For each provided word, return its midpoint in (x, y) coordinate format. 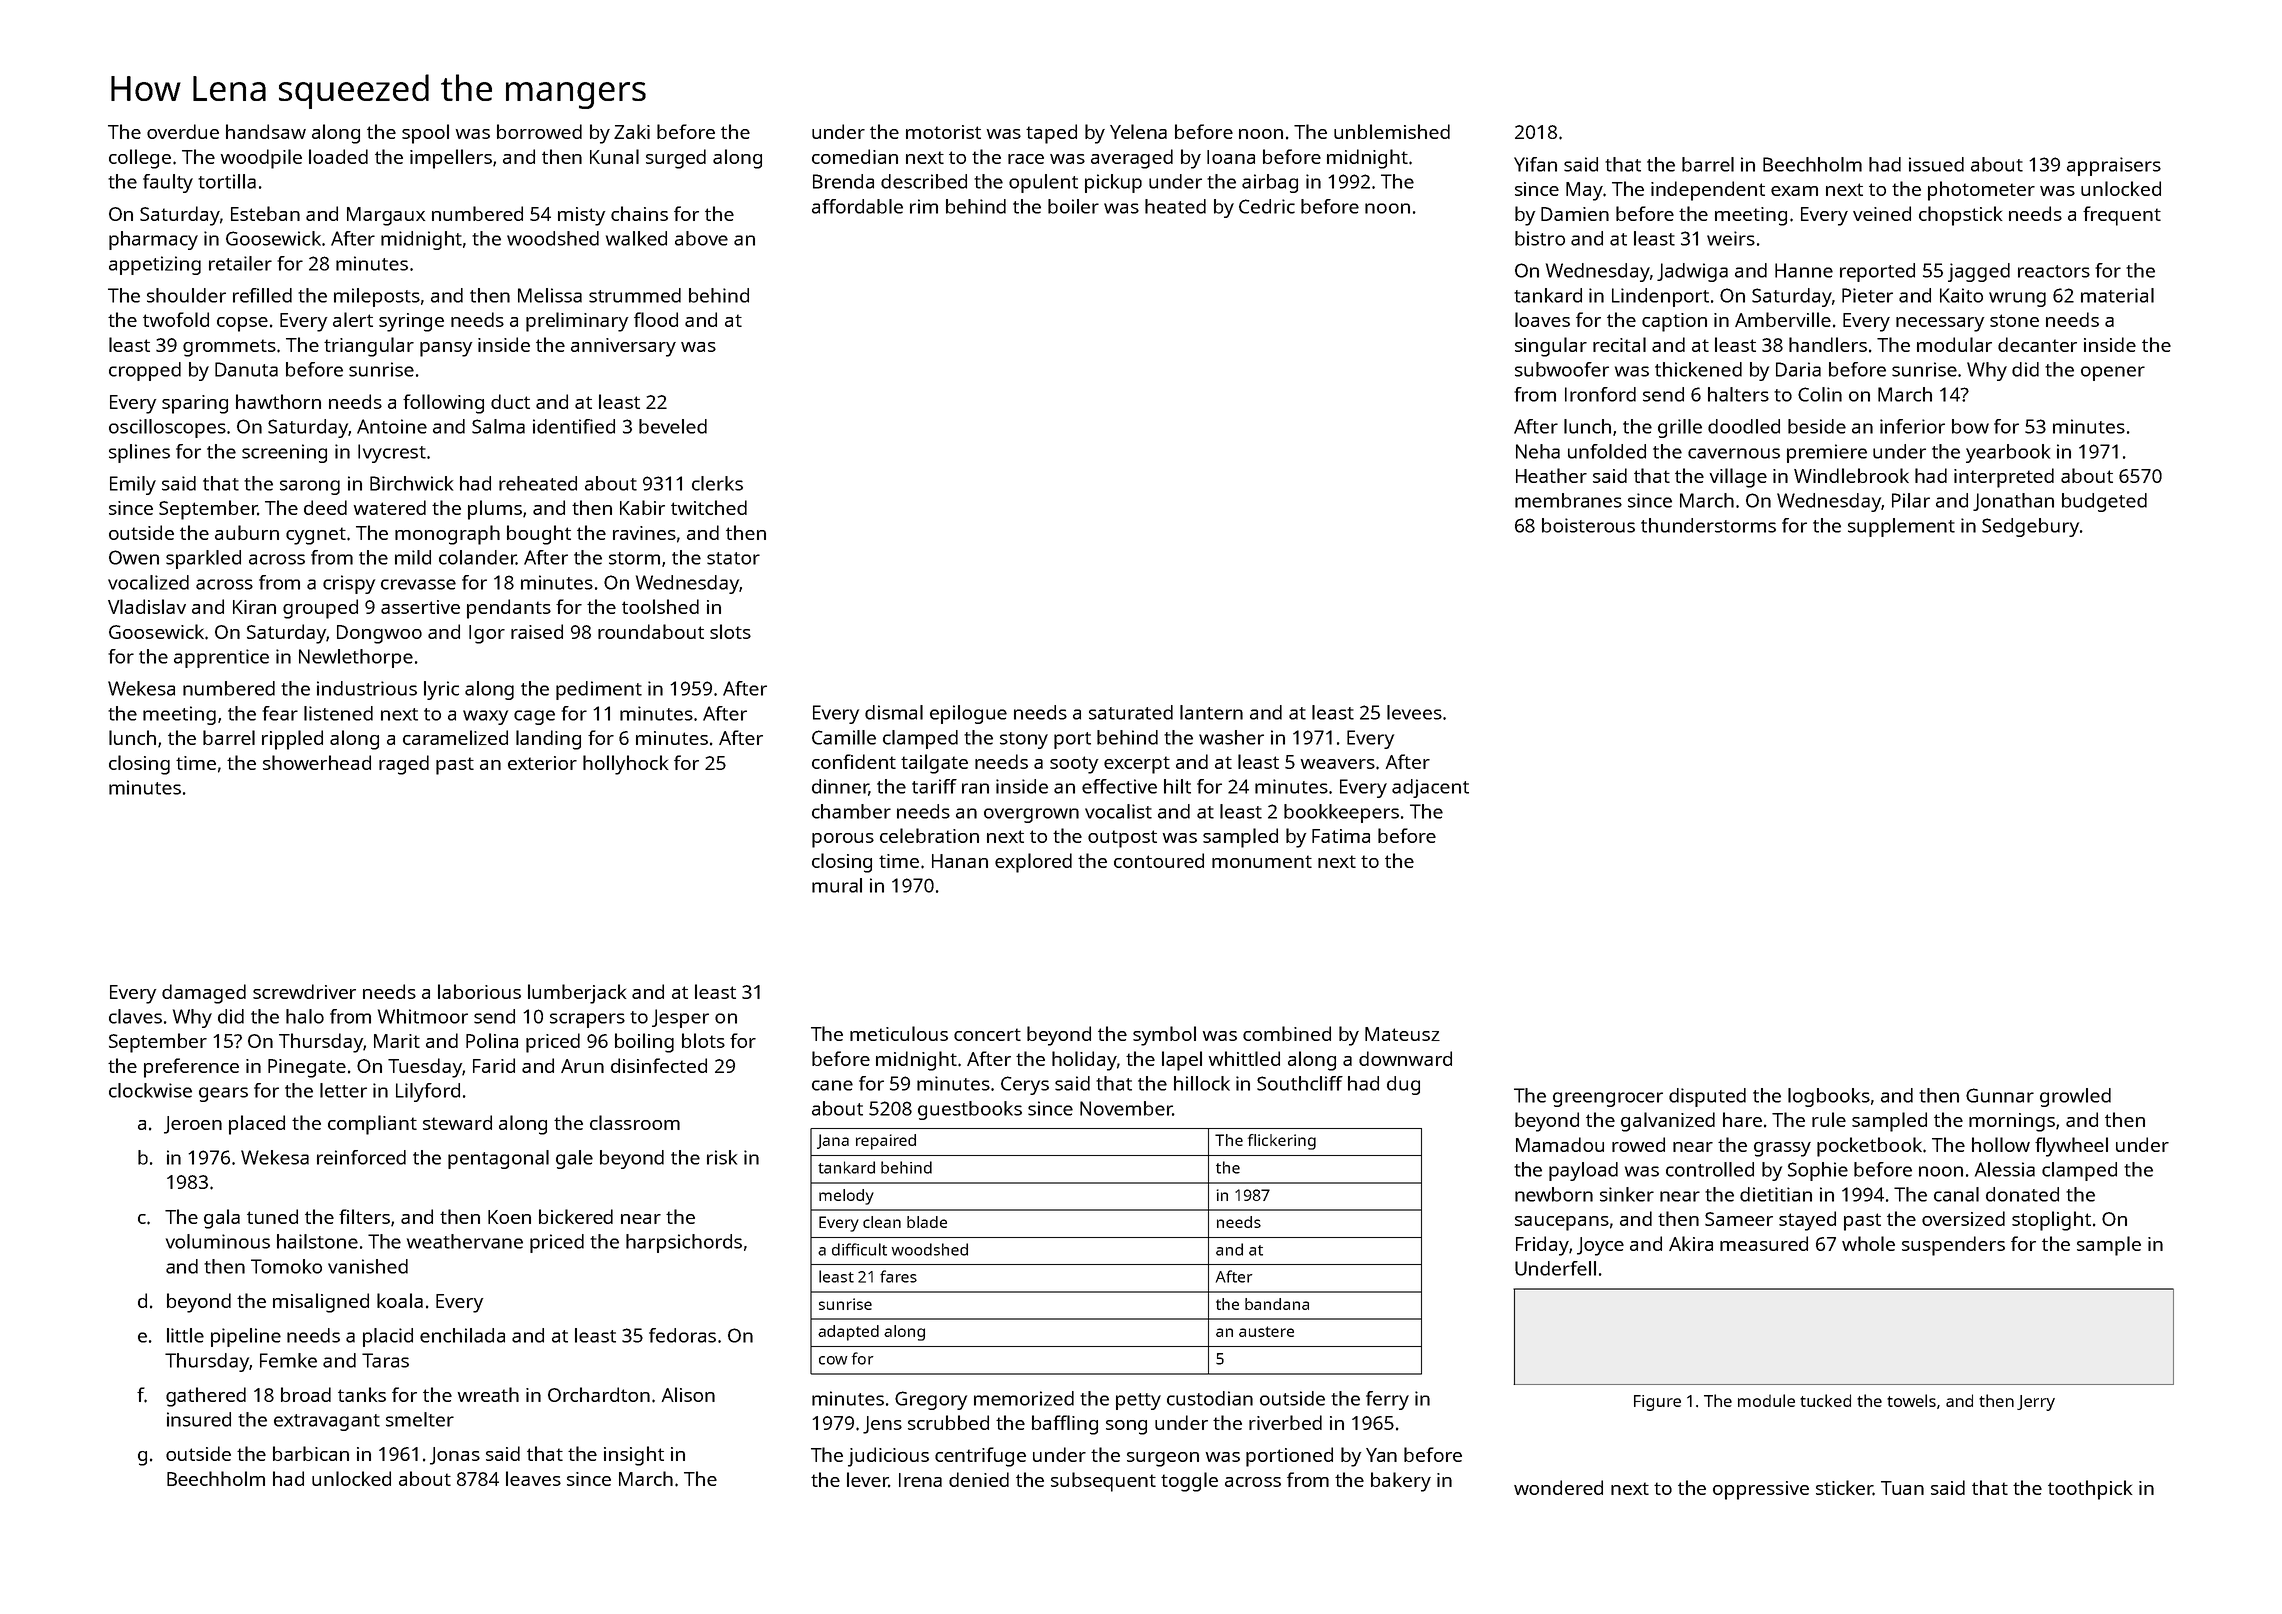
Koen (509, 1217)
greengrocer (1608, 1099)
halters (1738, 394)
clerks (717, 483)
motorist (943, 132)
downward (1405, 1058)
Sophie (1818, 1171)
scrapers (587, 1020)
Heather (1551, 475)
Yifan (1535, 164)
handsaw (266, 131)
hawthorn (278, 401)
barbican (311, 1453)
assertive (420, 607)
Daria (1798, 369)
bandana (1277, 1304)
